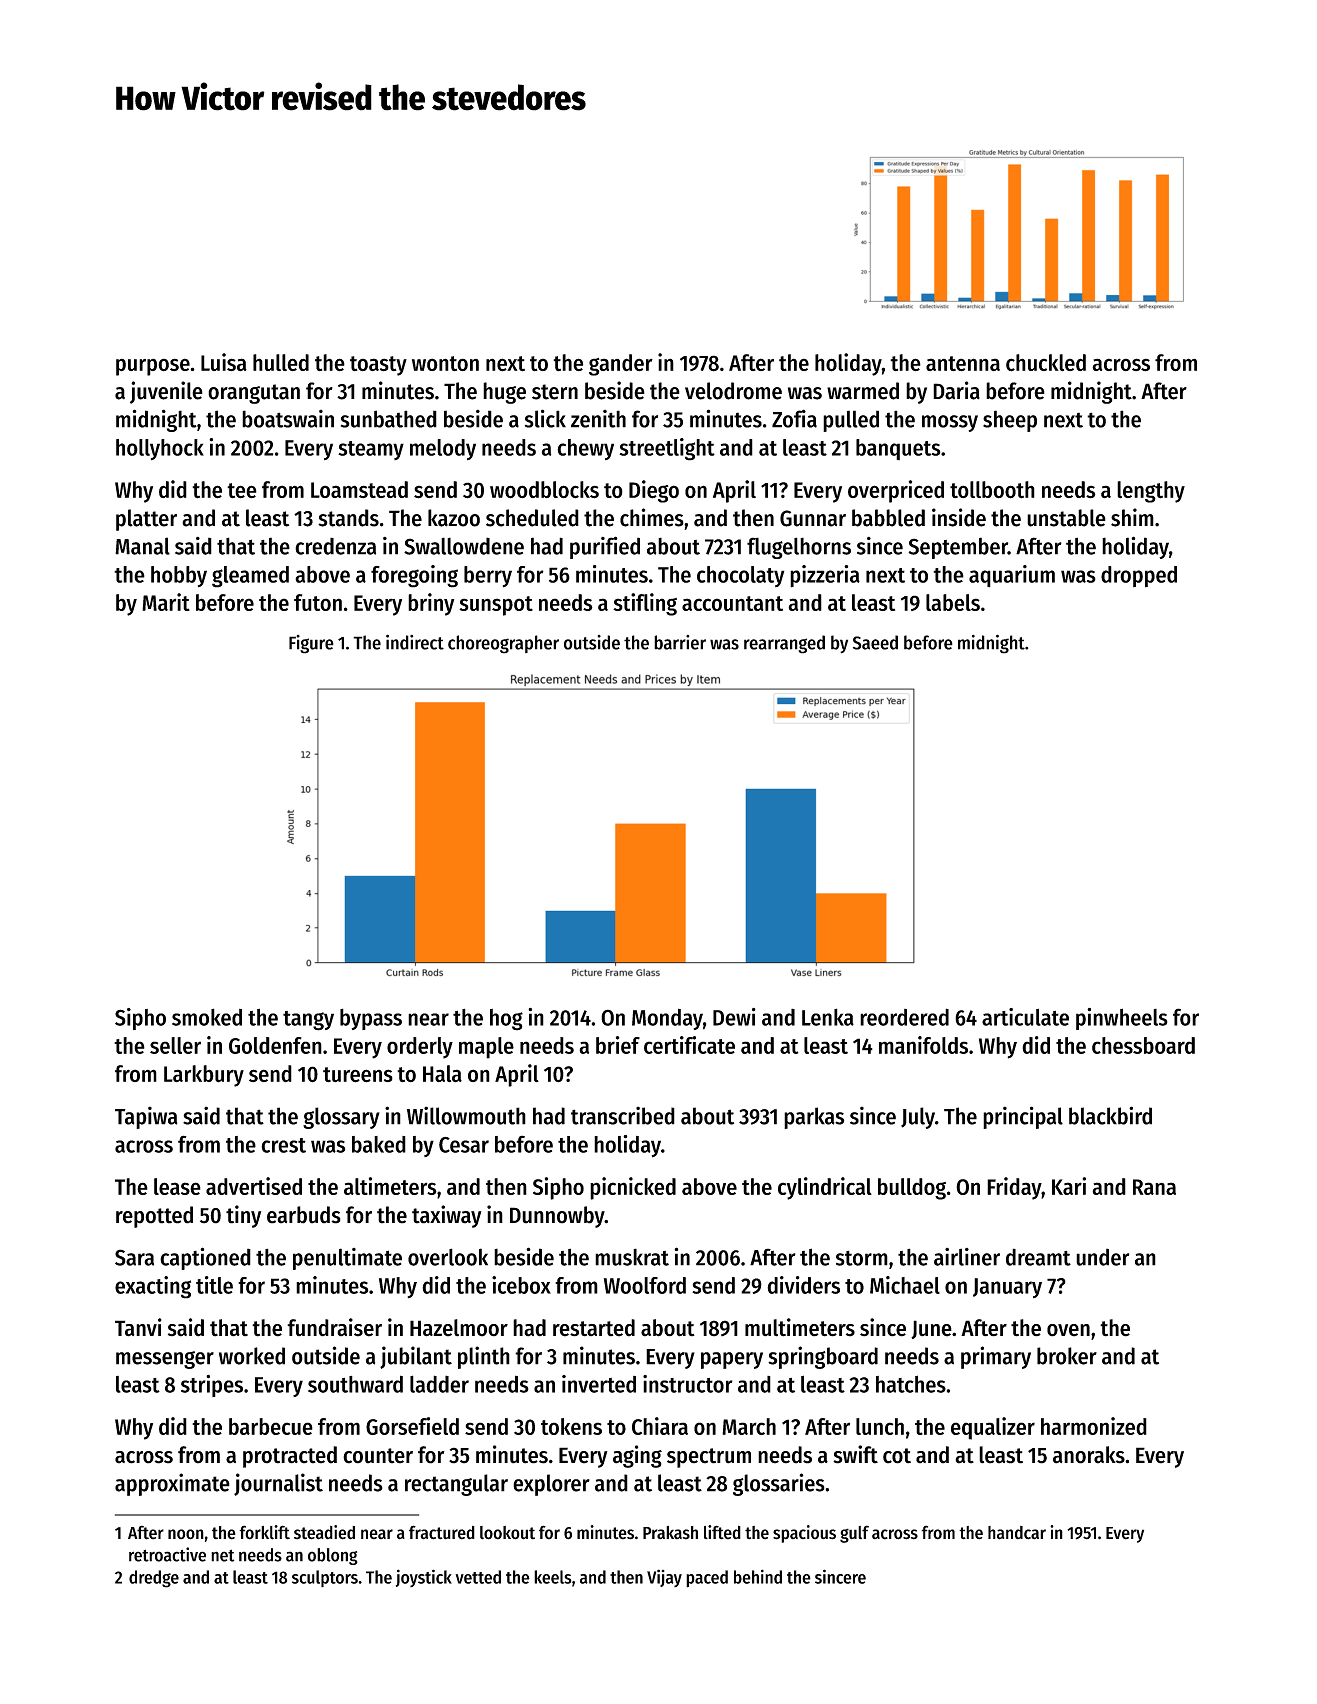 The image size is (1317, 1704). What do you see at coordinates (207, 1017) in the screenshot?
I see `smoked` at bounding box center [207, 1017].
